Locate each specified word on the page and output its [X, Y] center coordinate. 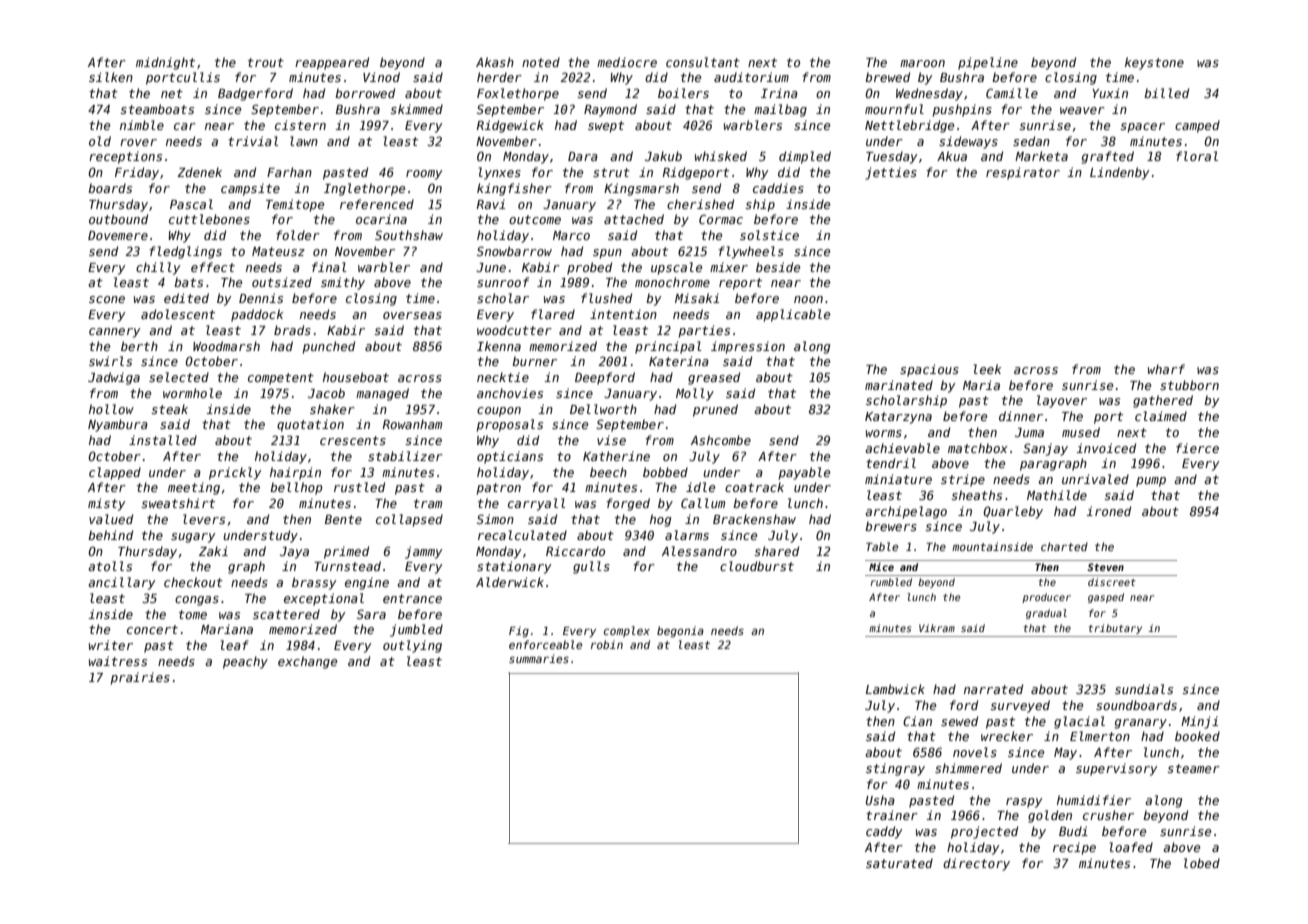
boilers [683, 93]
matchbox [978, 448]
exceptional [324, 599]
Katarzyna [898, 418]
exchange [307, 662]
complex [627, 631]
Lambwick [895, 689]
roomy [424, 175]
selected [179, 377]
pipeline [988, 63]
